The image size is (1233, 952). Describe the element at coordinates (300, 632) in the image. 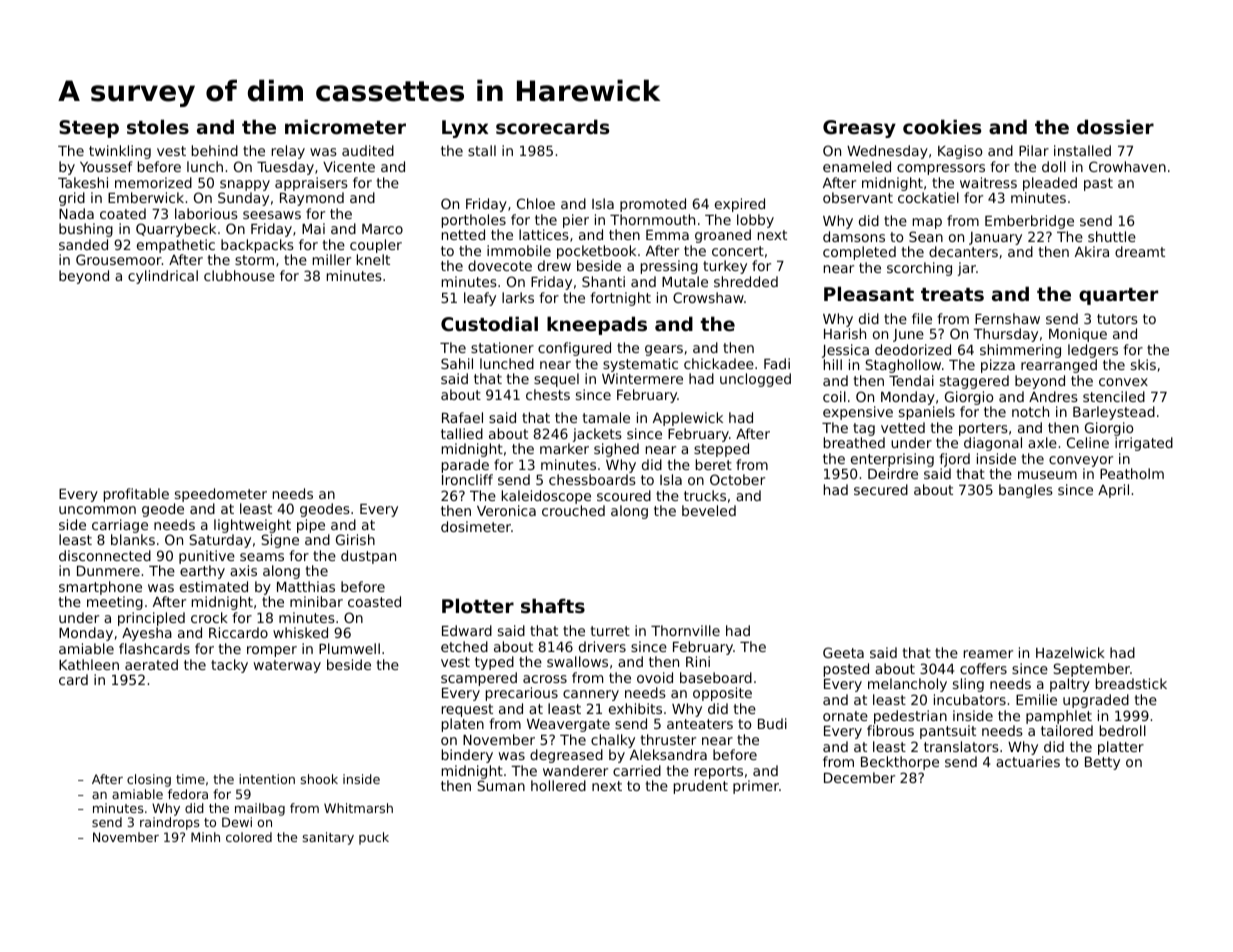

I see `whisked` at that location.
